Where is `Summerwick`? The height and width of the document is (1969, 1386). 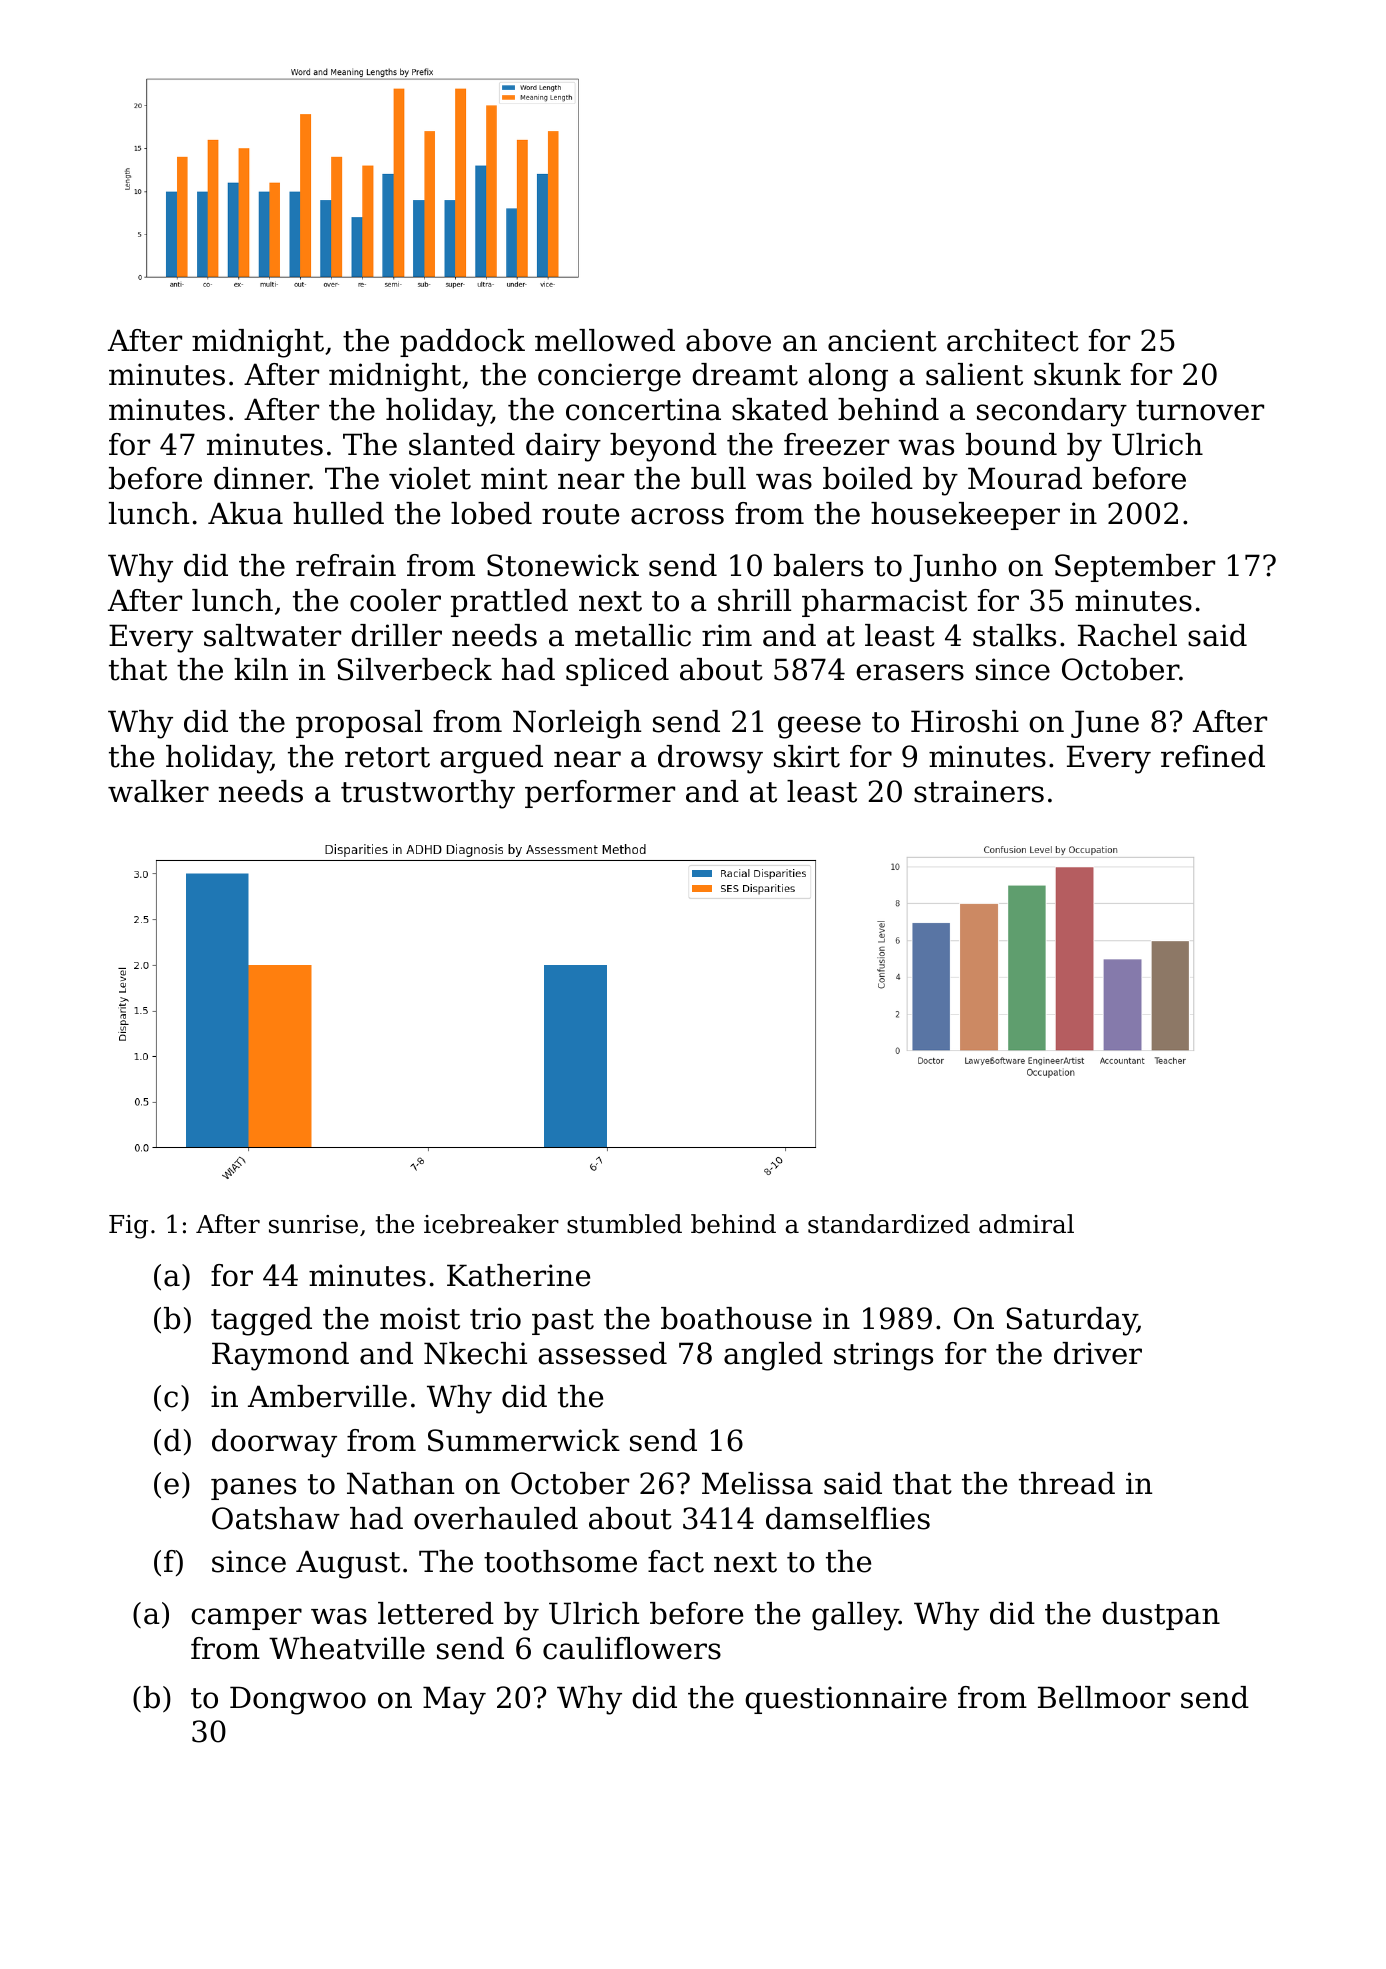
Summerwick is located at coordinates (524, 1440).
